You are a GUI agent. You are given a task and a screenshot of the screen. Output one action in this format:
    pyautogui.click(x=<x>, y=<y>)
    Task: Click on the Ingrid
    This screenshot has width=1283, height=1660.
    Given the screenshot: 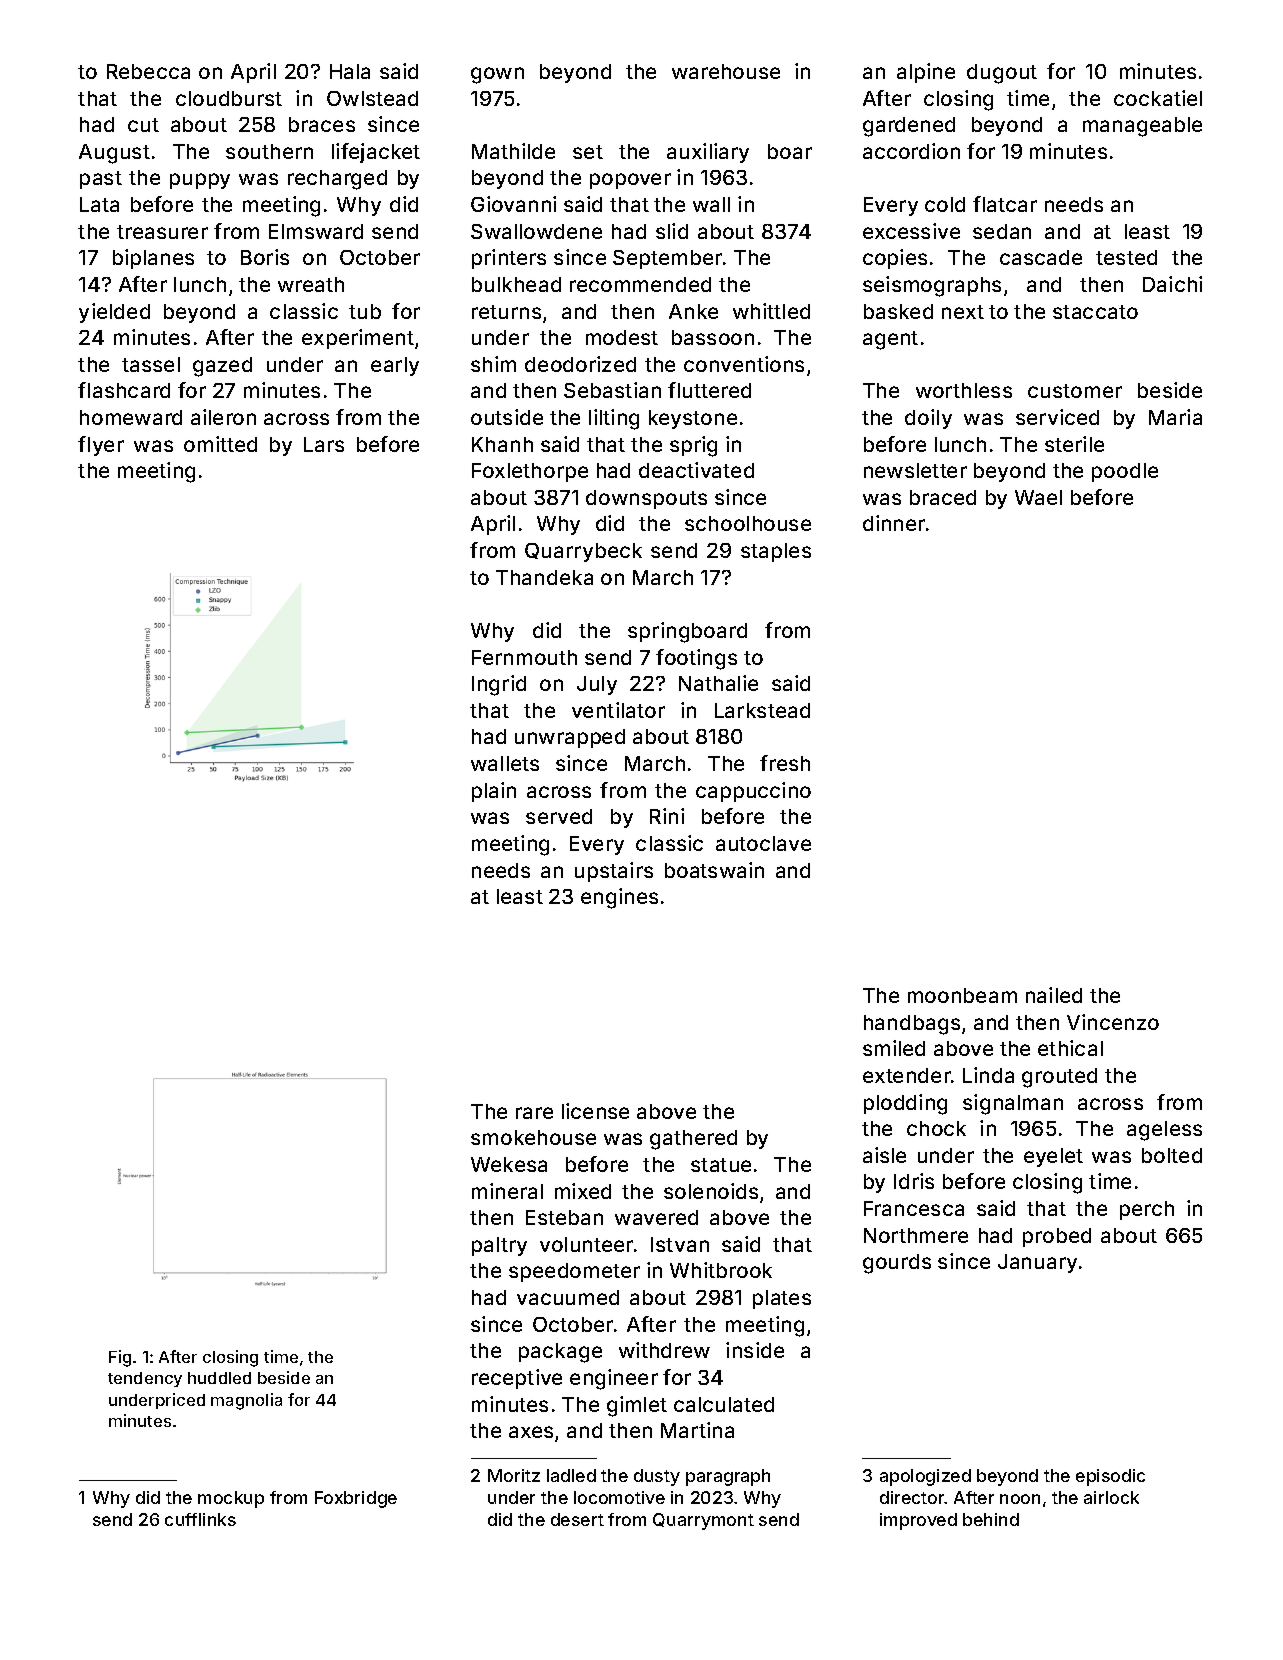 What is the action you would take?
    pyautogui.click(x=499, y=685)
